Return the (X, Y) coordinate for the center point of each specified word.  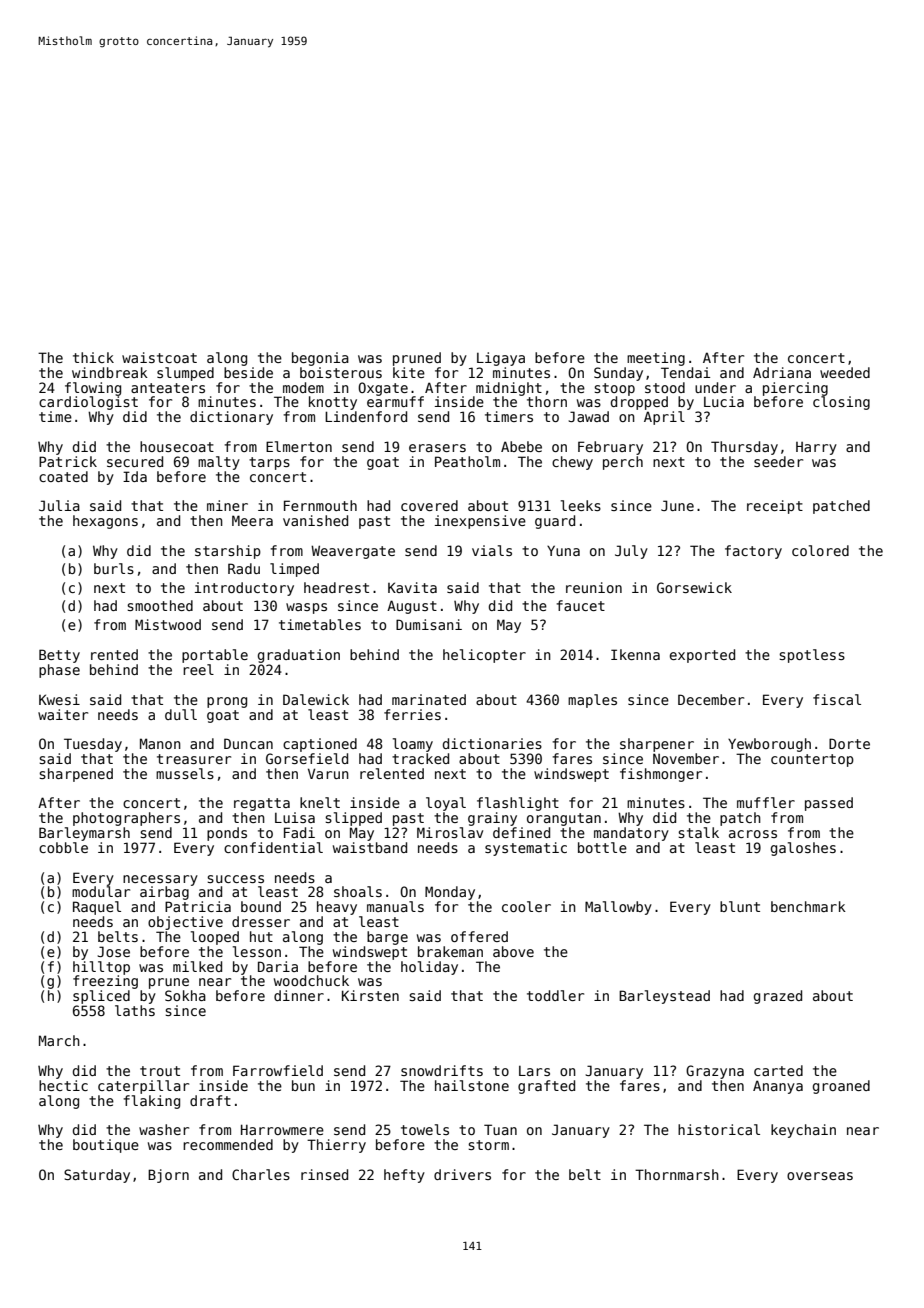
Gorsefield (307, 758)
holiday (429, 968)
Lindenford (366, 416)
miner (227, 505)
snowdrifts (442, 1070)
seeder (778, 461)
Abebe (521, 446)
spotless (812, 656)
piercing (795, 389)
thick (93, 357)
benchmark (808, 906)
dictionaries (492, 743)
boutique (106, 1146)
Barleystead (664, 997)
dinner (299, 995)
